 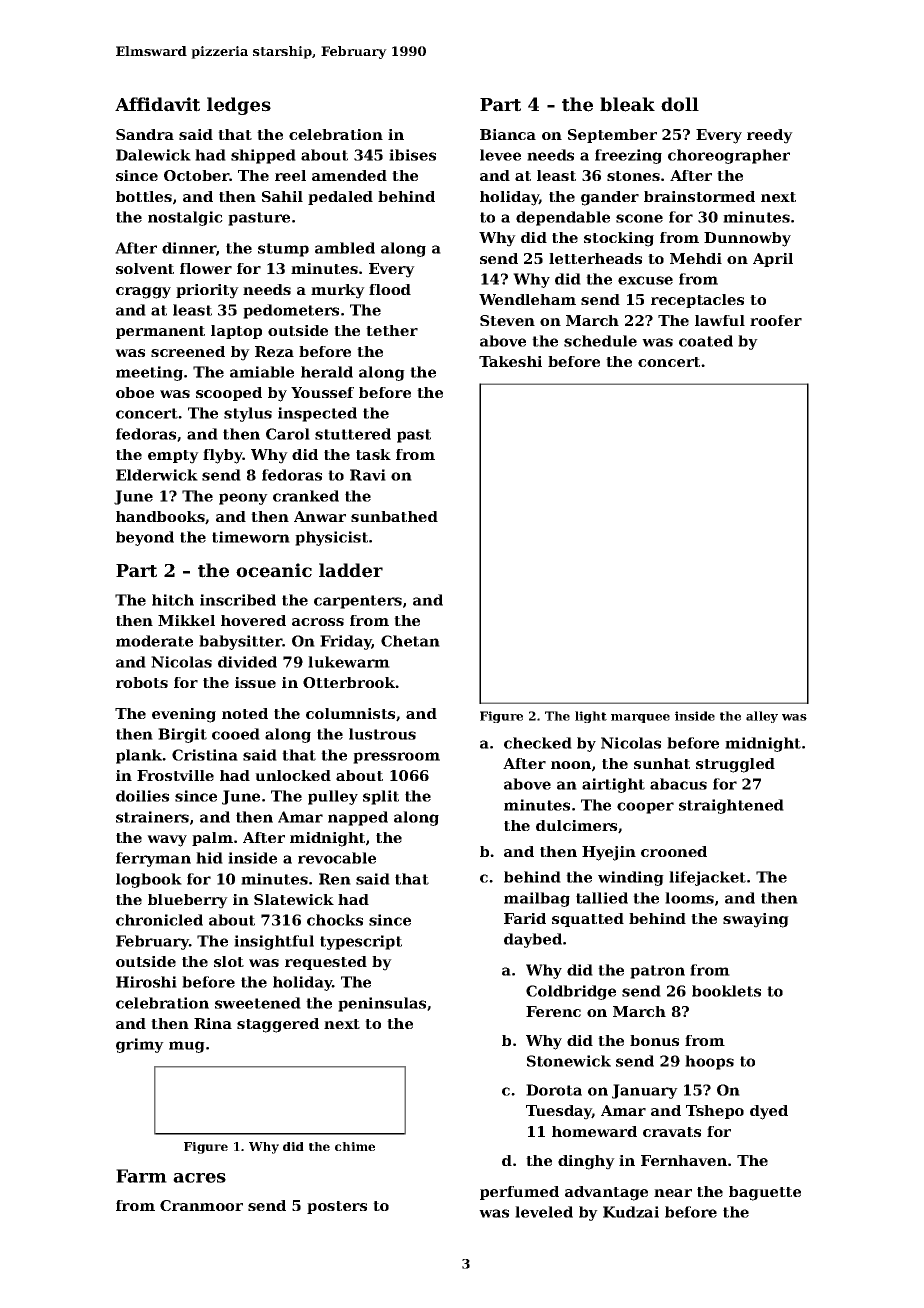 I want to click on dyed, so click(x=769, y=1112).
